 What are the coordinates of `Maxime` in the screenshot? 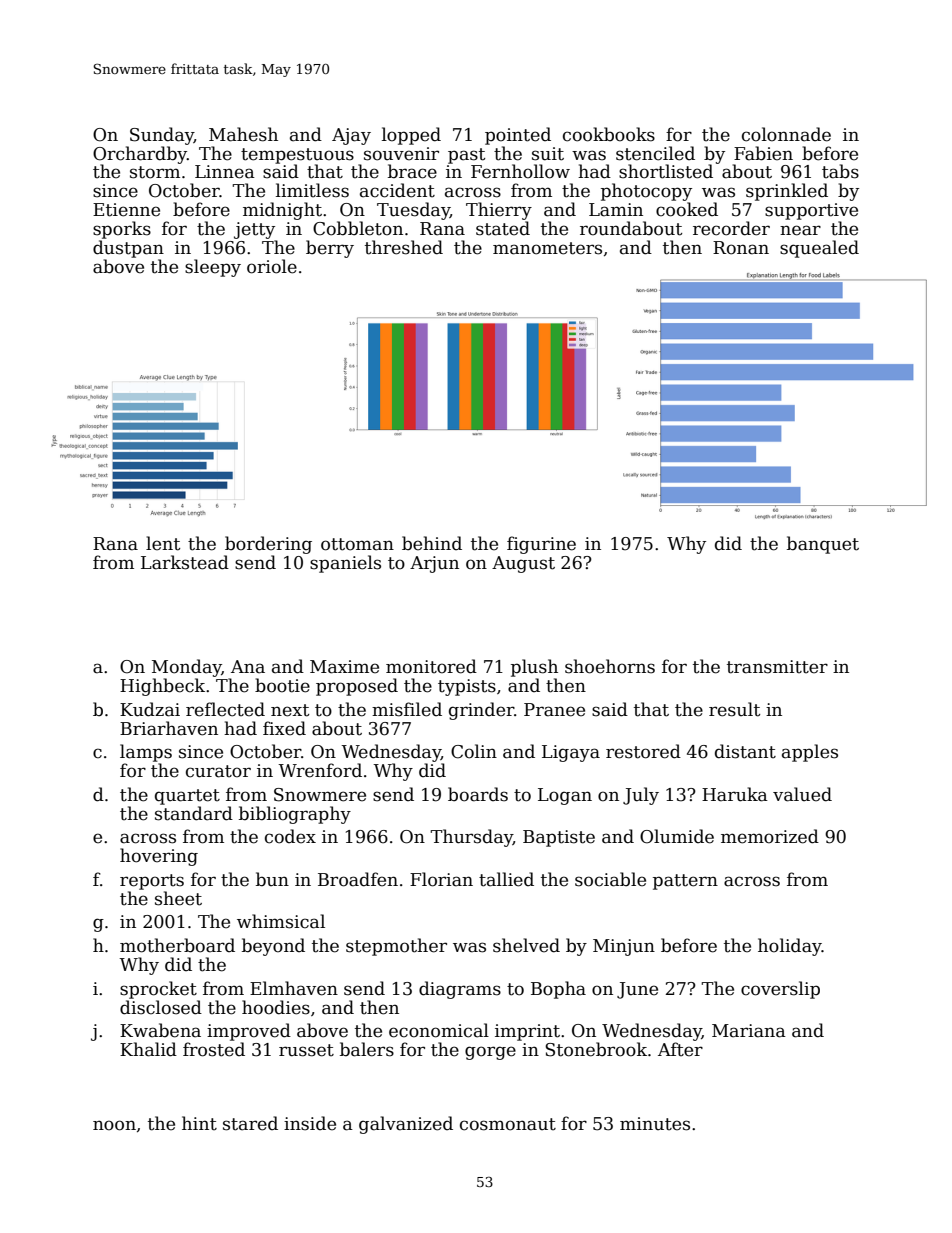 It's located at (344, 667).
